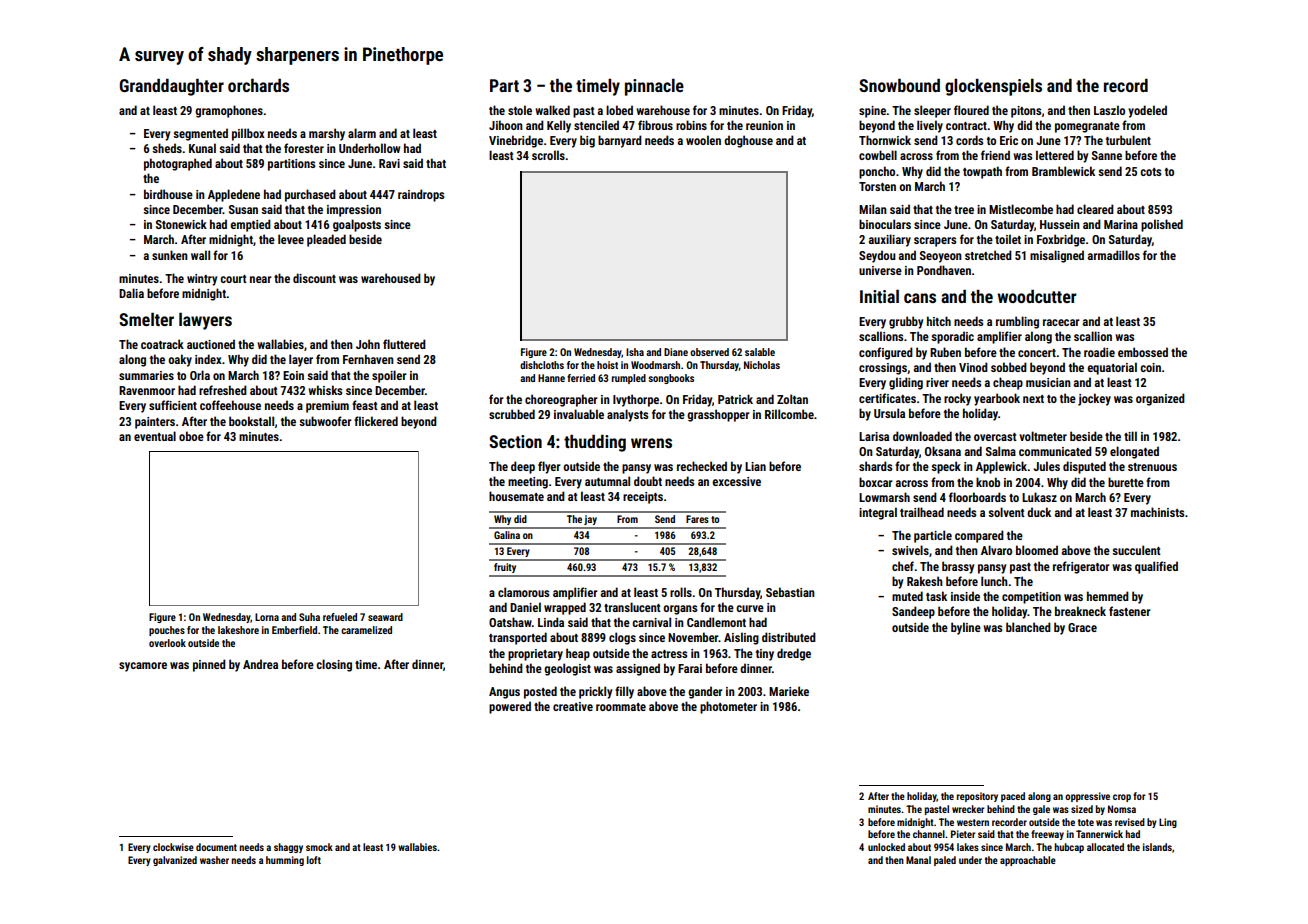 This image has height=924, width=1308. Describe the element at coordinates (376, 421) in the image. I see `flickered` at that location.
